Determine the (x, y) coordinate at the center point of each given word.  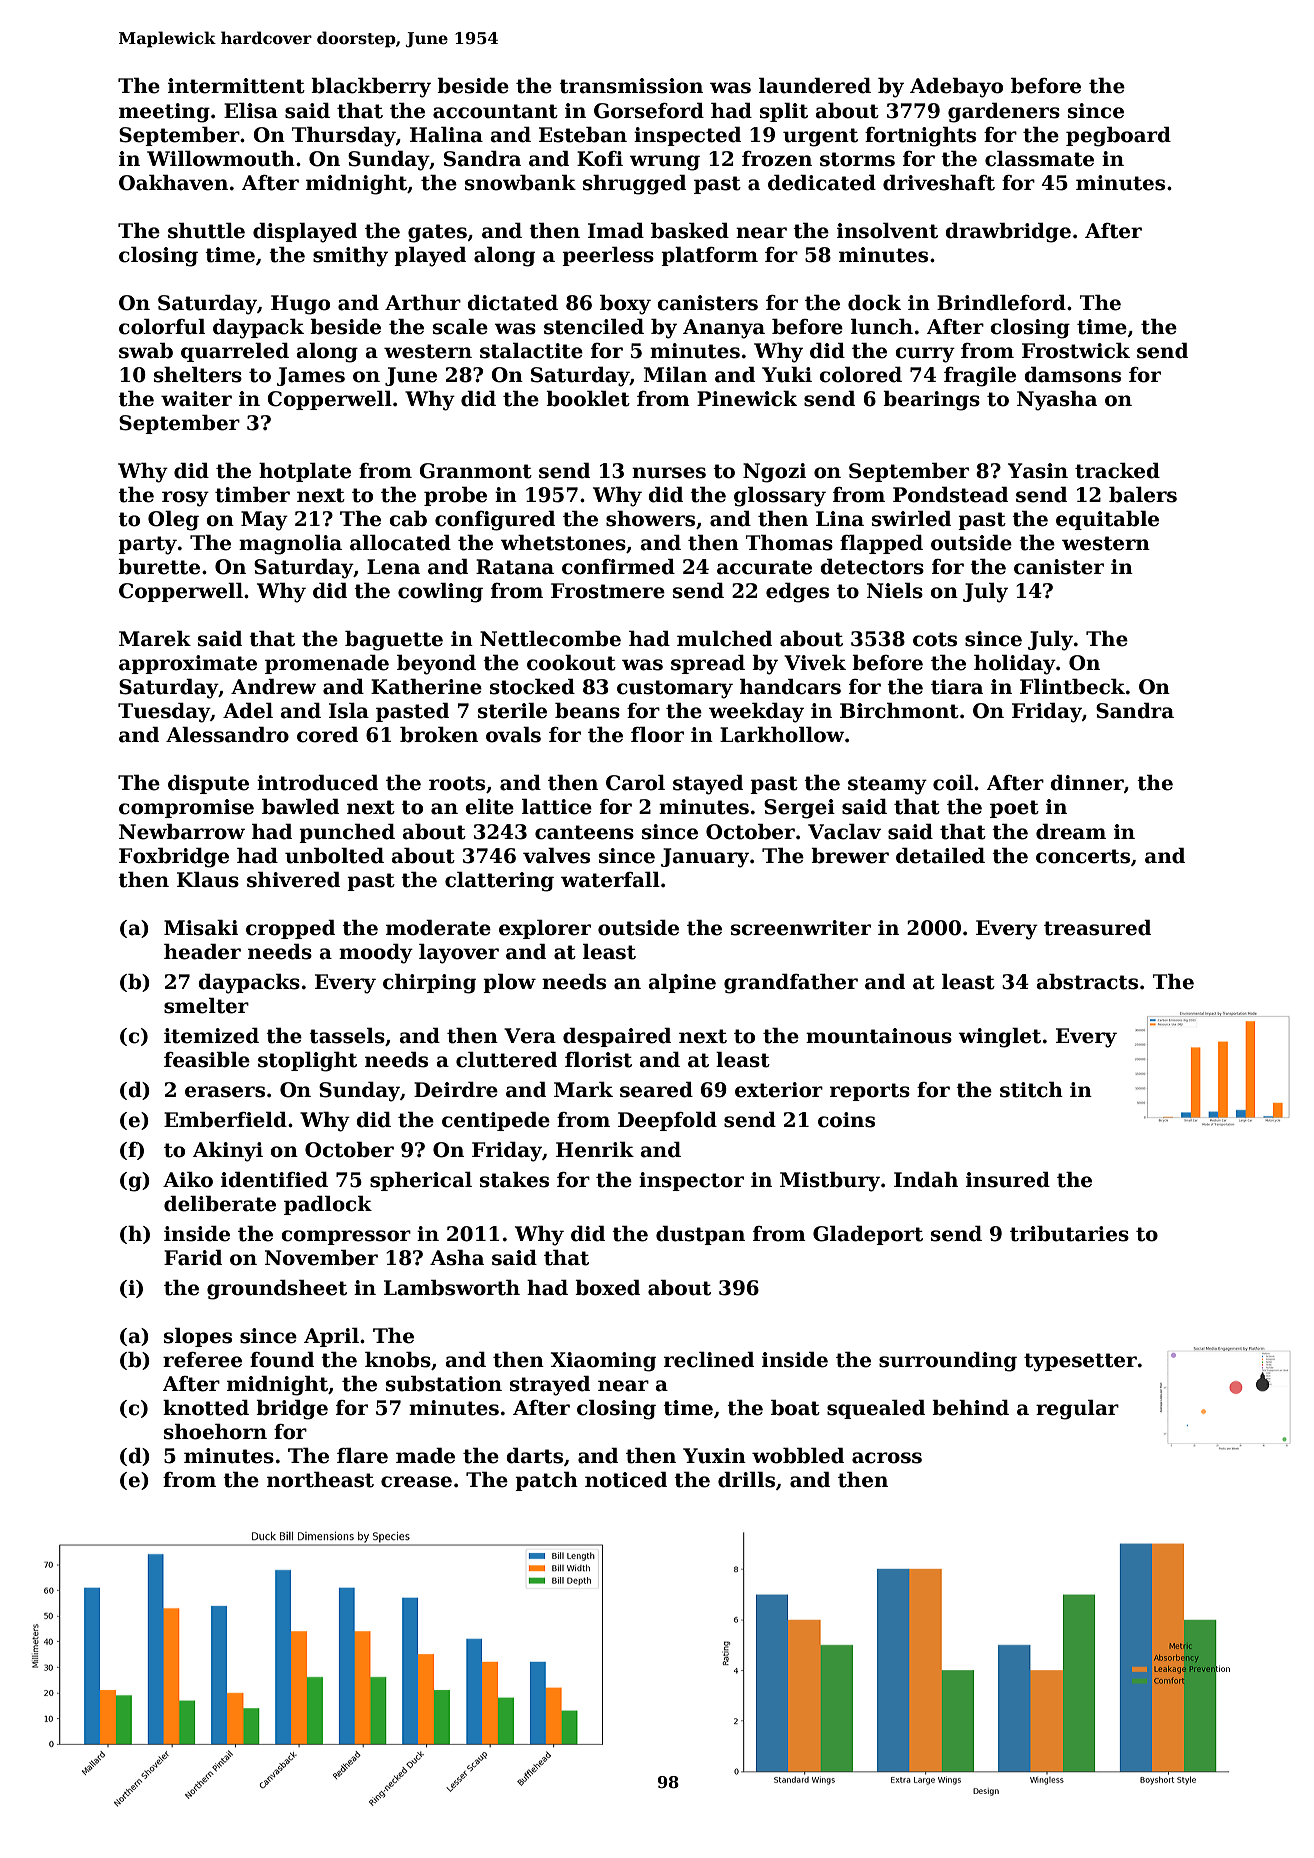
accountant (495, 111)
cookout (571, 663)
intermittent (236, 86)
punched (347, 833)
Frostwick (1076, 351)
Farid (193, 1258)
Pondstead (950, 495)
